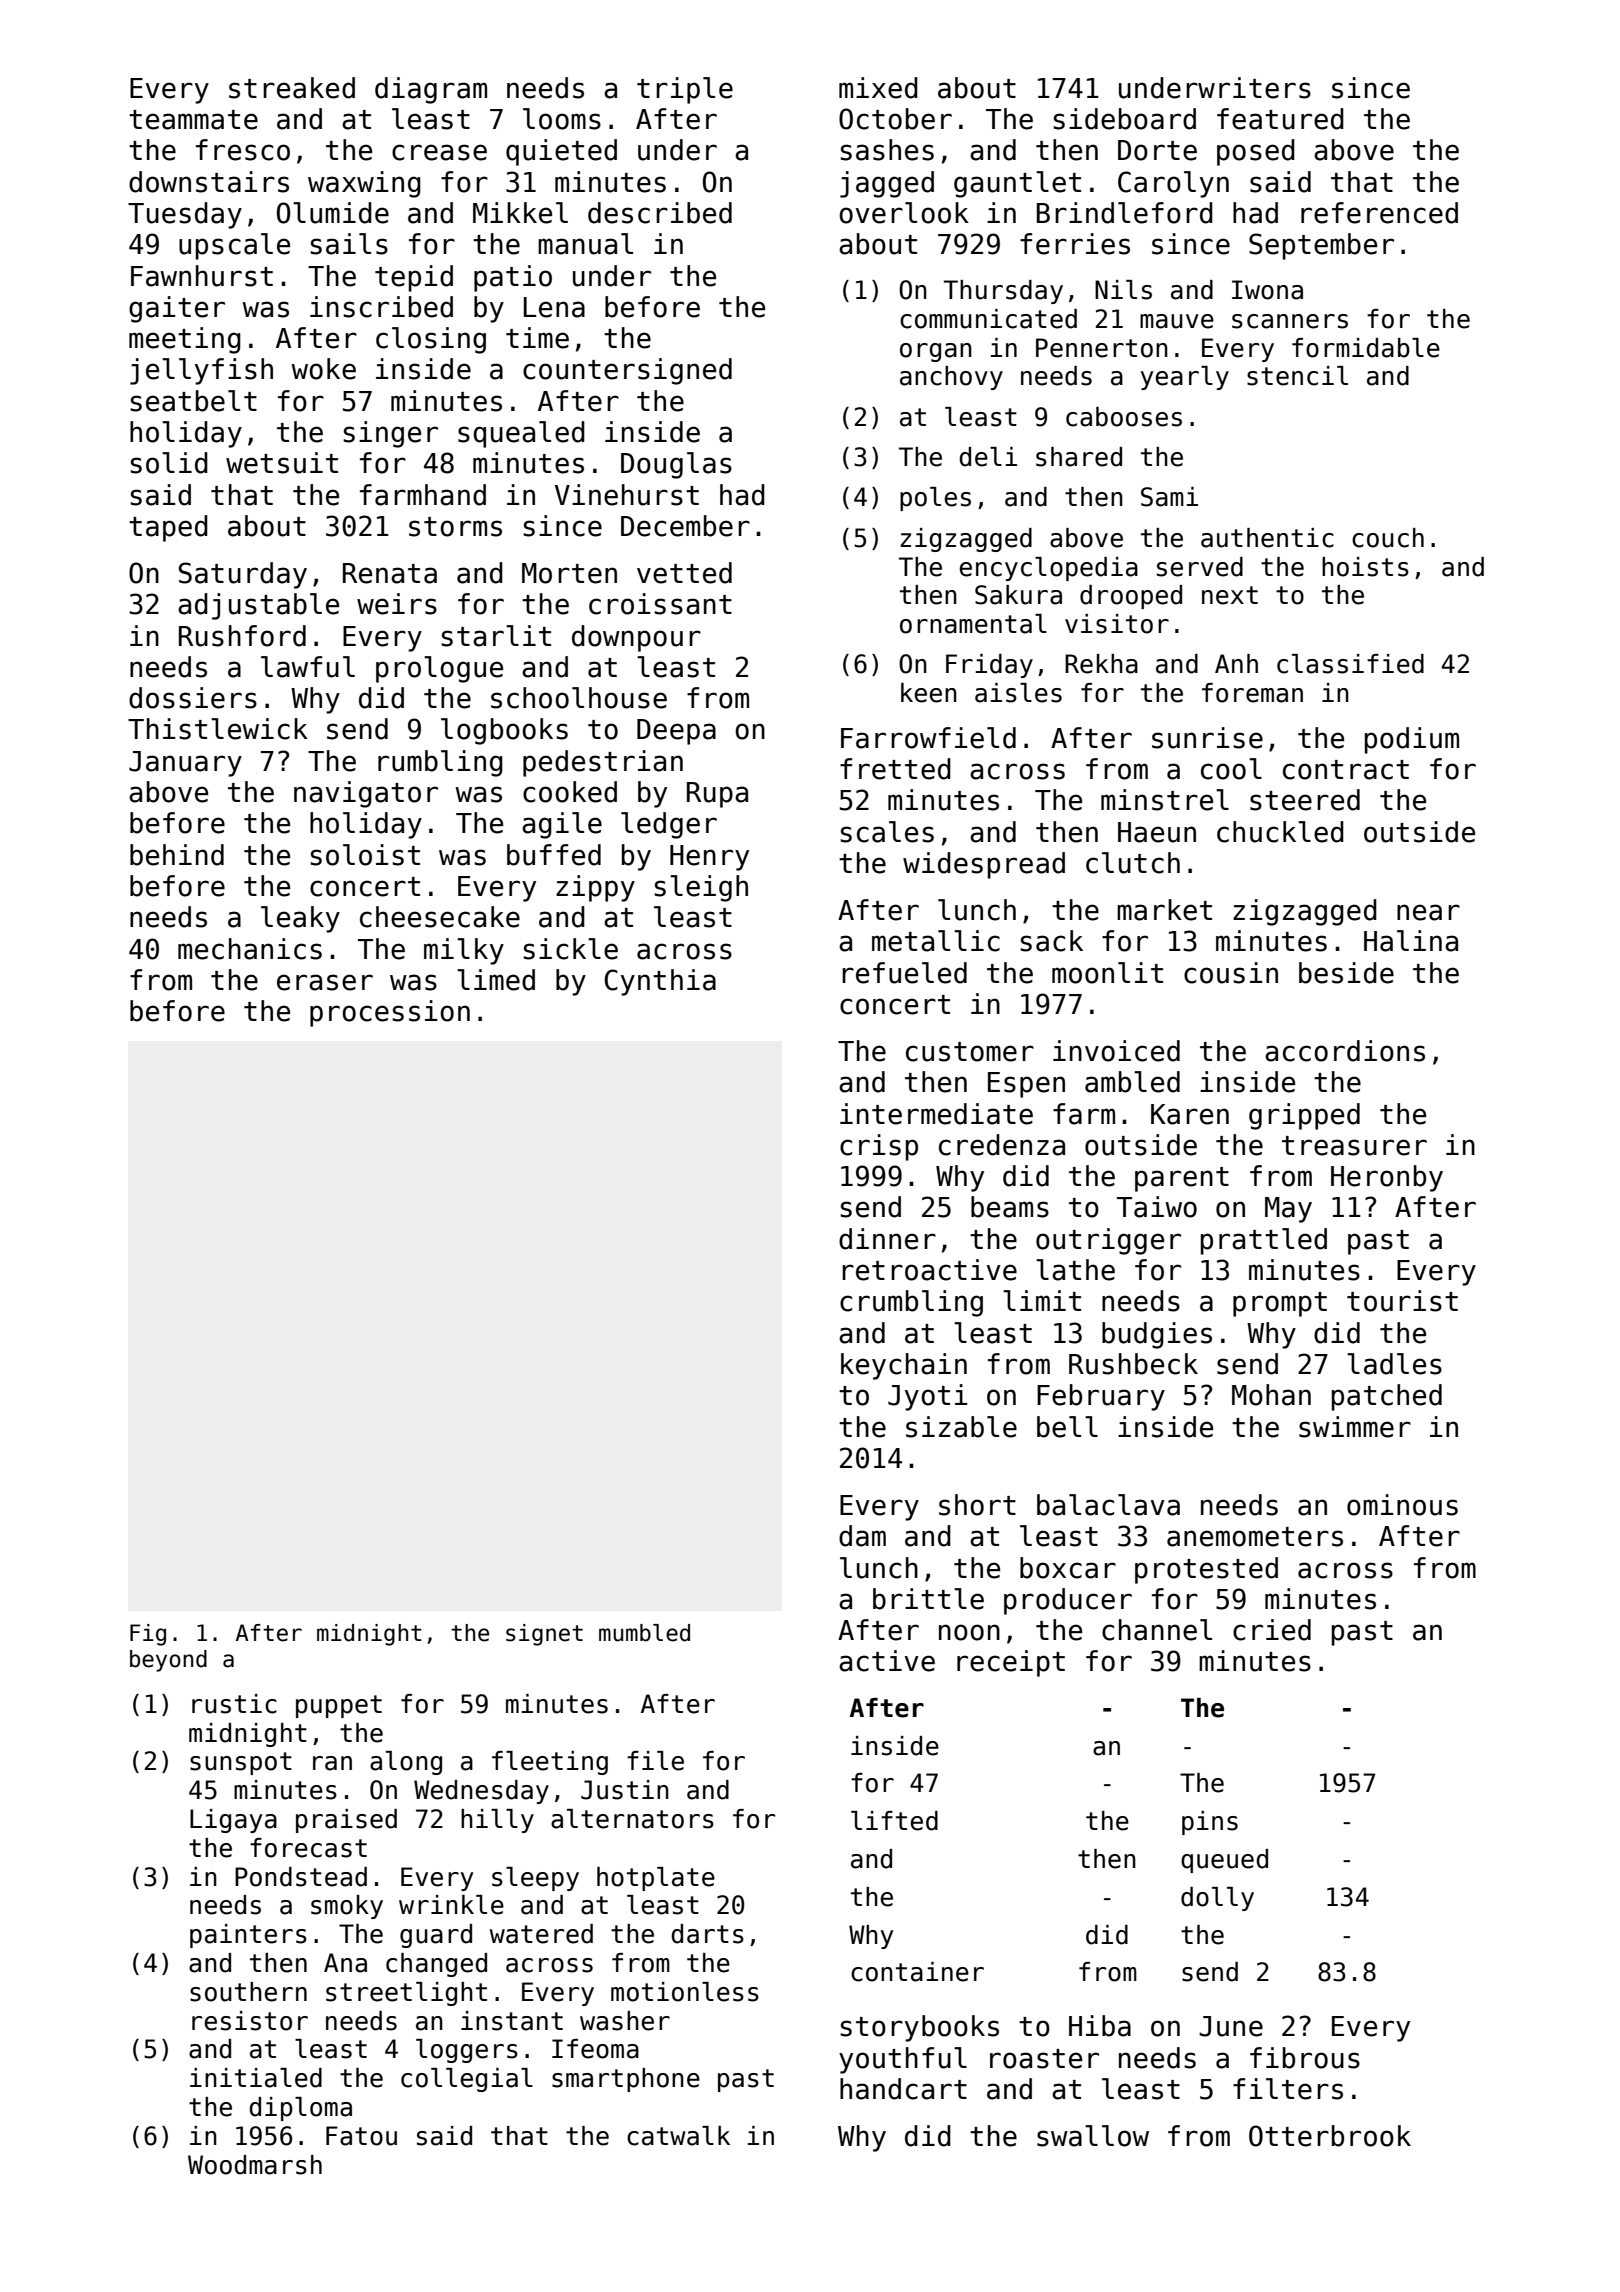 The width and height of the screenshot is (1620, 2292). Describe the element at coordinates (390, 1013) in the screenshot. I see `procession` at that location.
